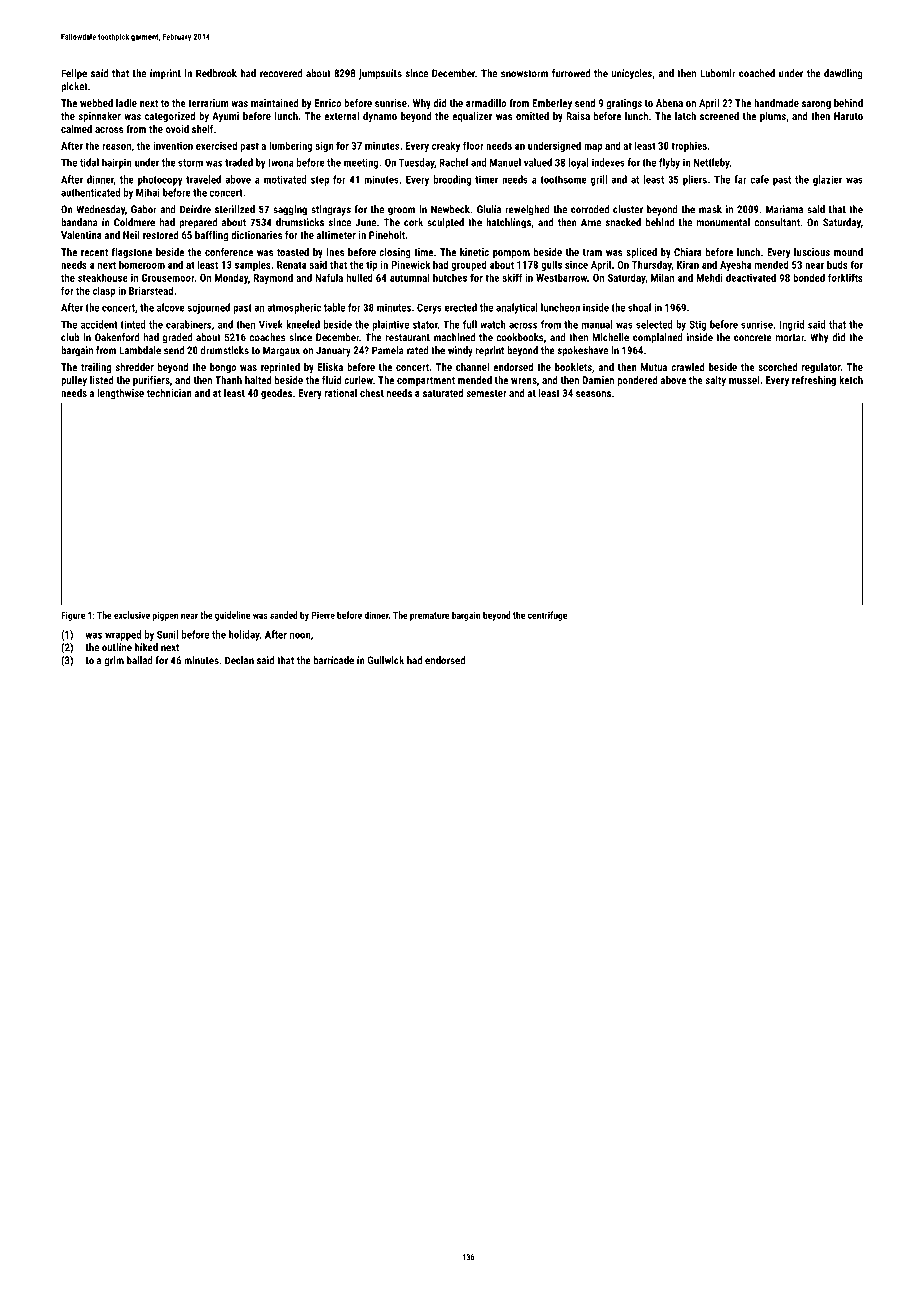 This page has height=1308, width=924. What do you see at coordinates (426, 381) in the page?
I see `compartment` at bounding box center [426, 381].
